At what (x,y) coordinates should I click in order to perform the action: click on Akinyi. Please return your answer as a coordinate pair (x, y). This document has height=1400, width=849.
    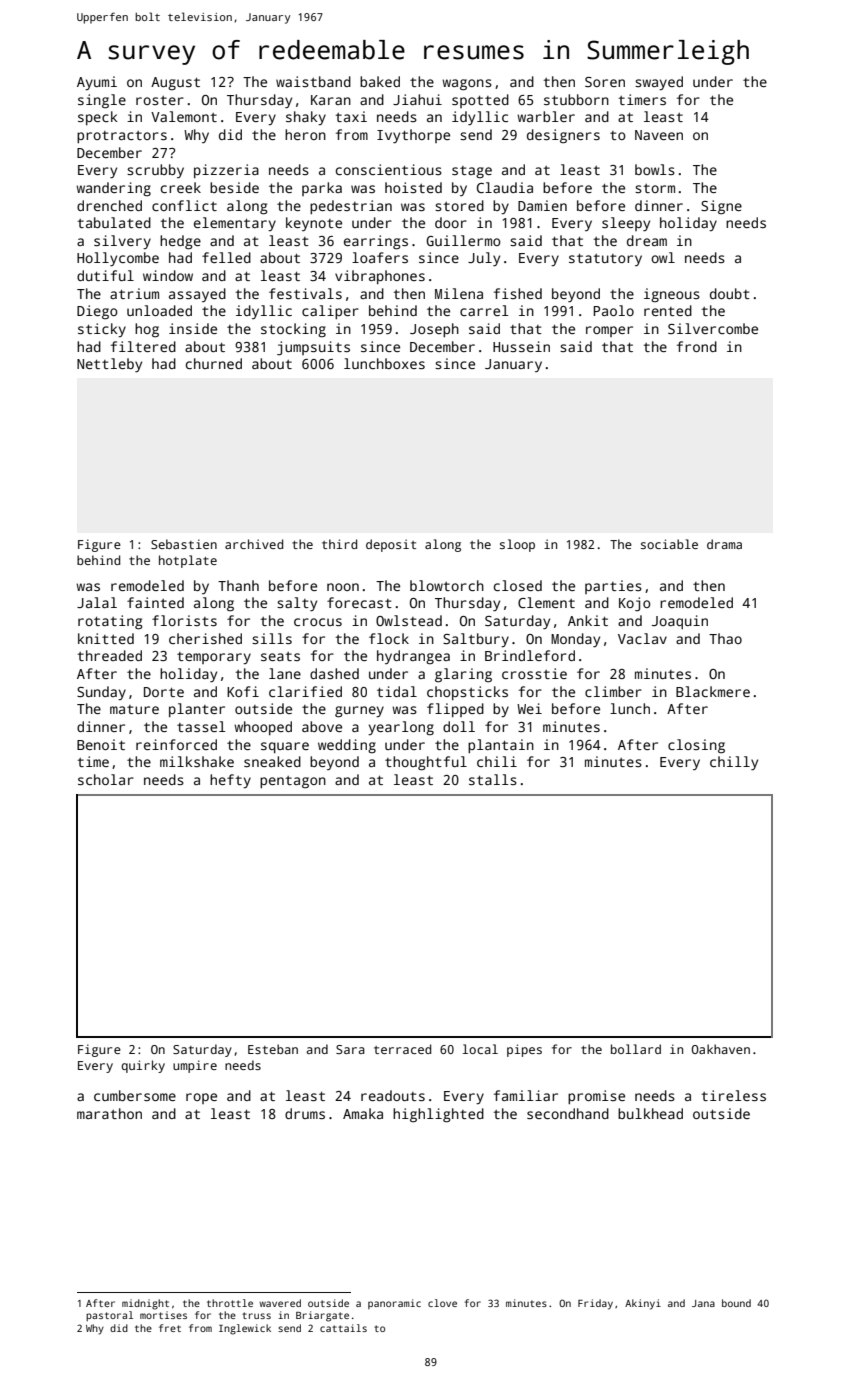
    Looking at the image, I should click on (643, 1304).
